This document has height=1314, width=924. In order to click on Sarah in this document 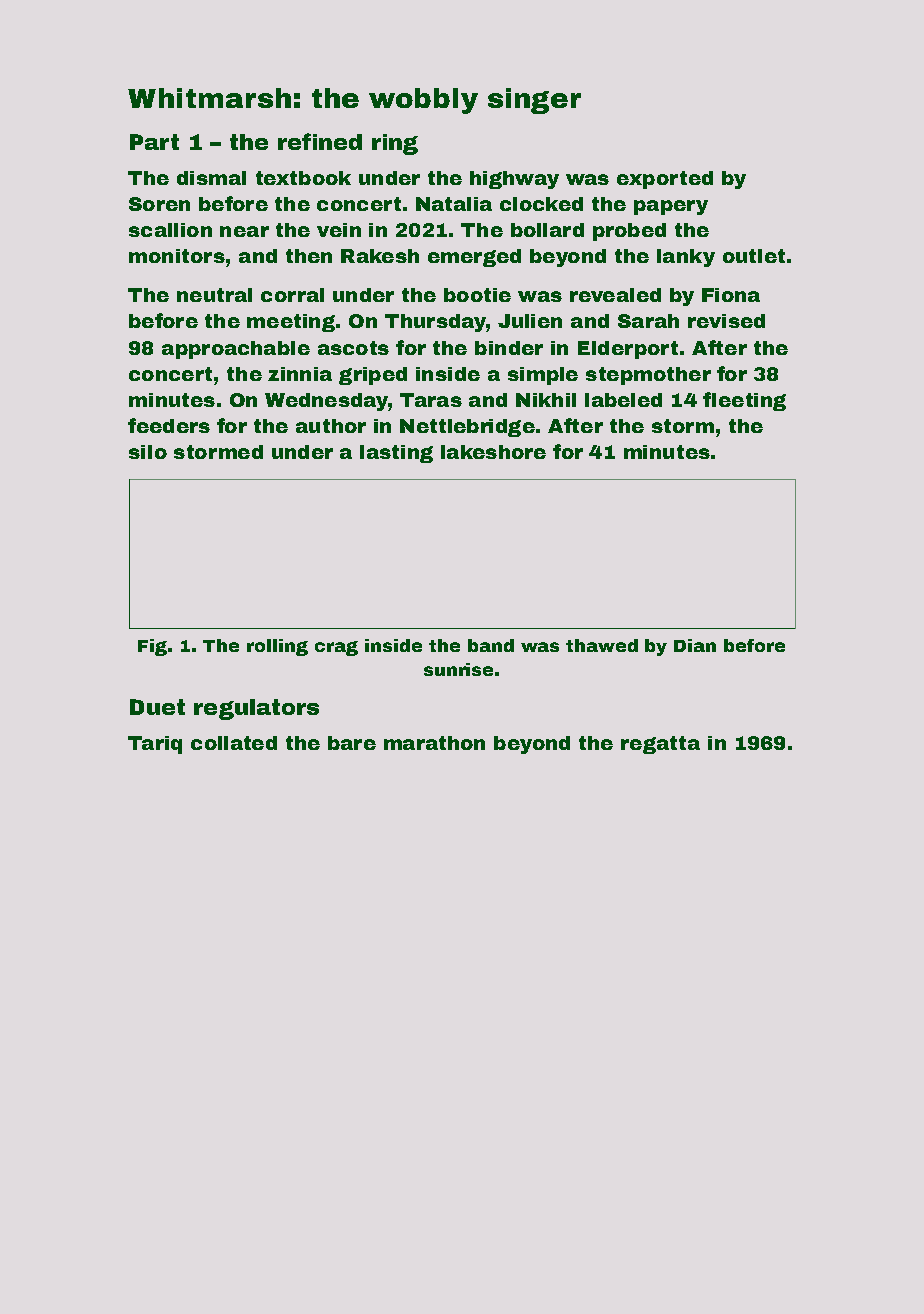, I will do `click(648, 321)`.
